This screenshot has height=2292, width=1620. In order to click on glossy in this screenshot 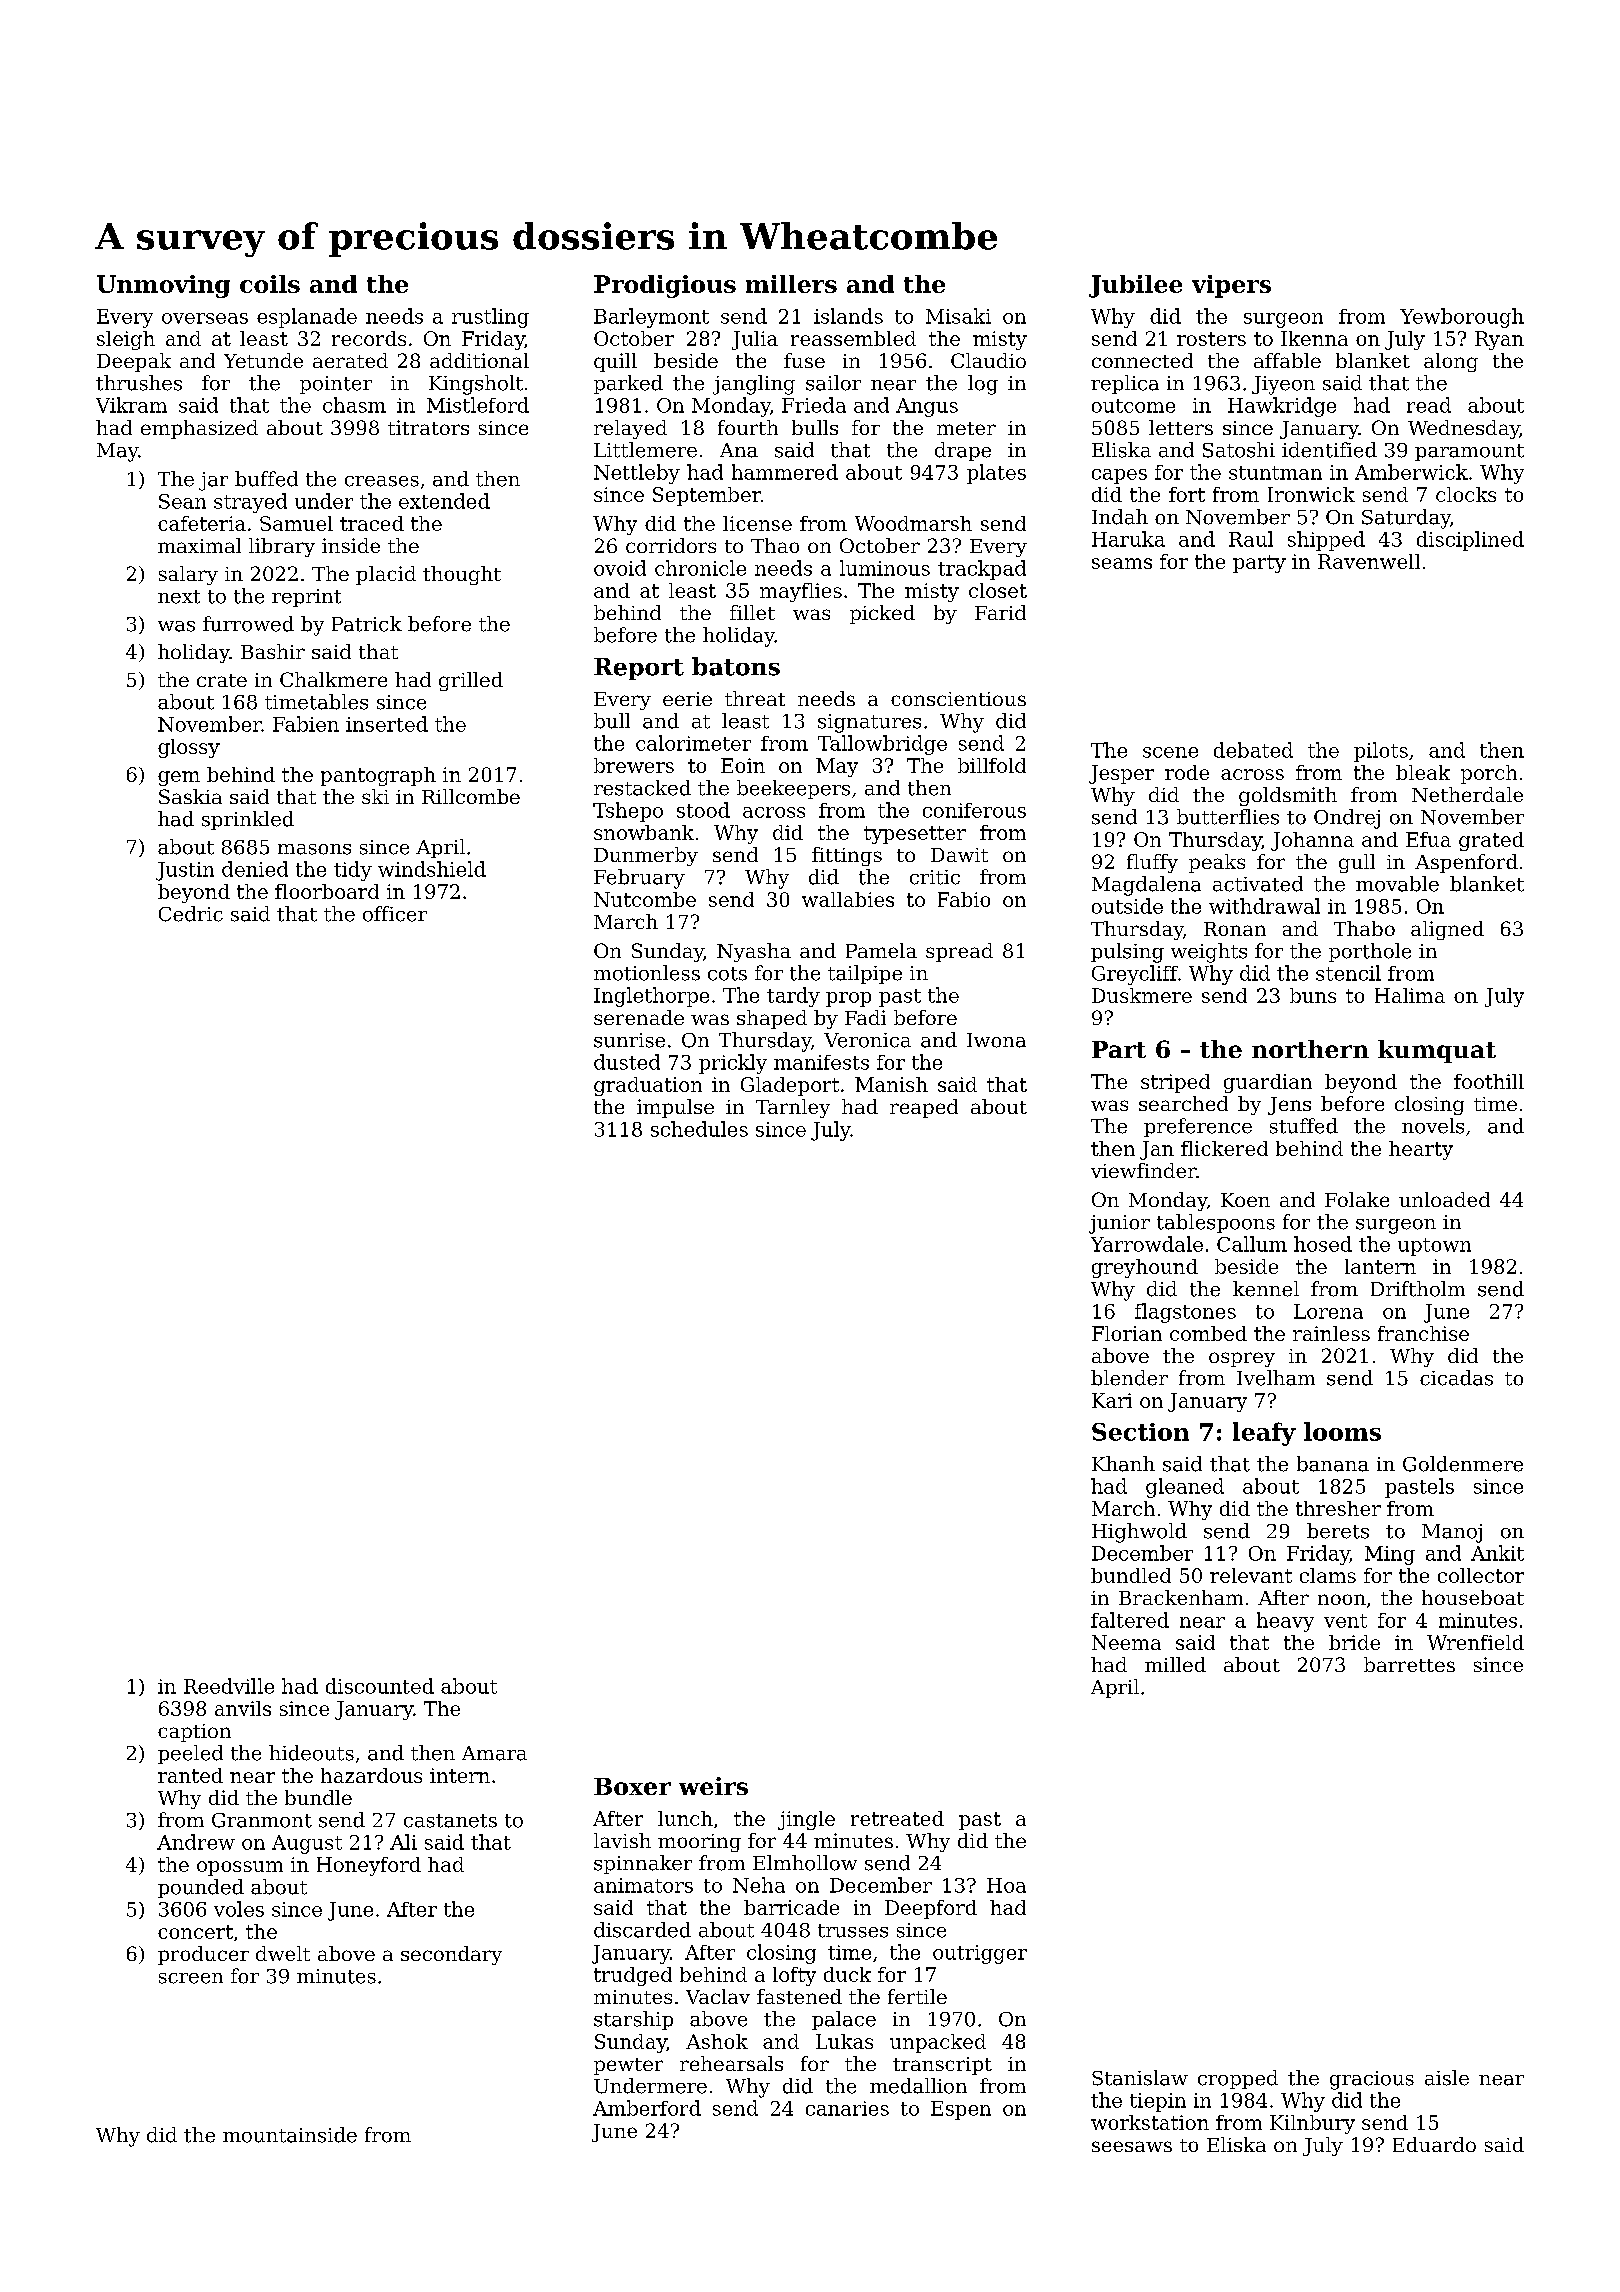, I will do `click(189, 748)`.
